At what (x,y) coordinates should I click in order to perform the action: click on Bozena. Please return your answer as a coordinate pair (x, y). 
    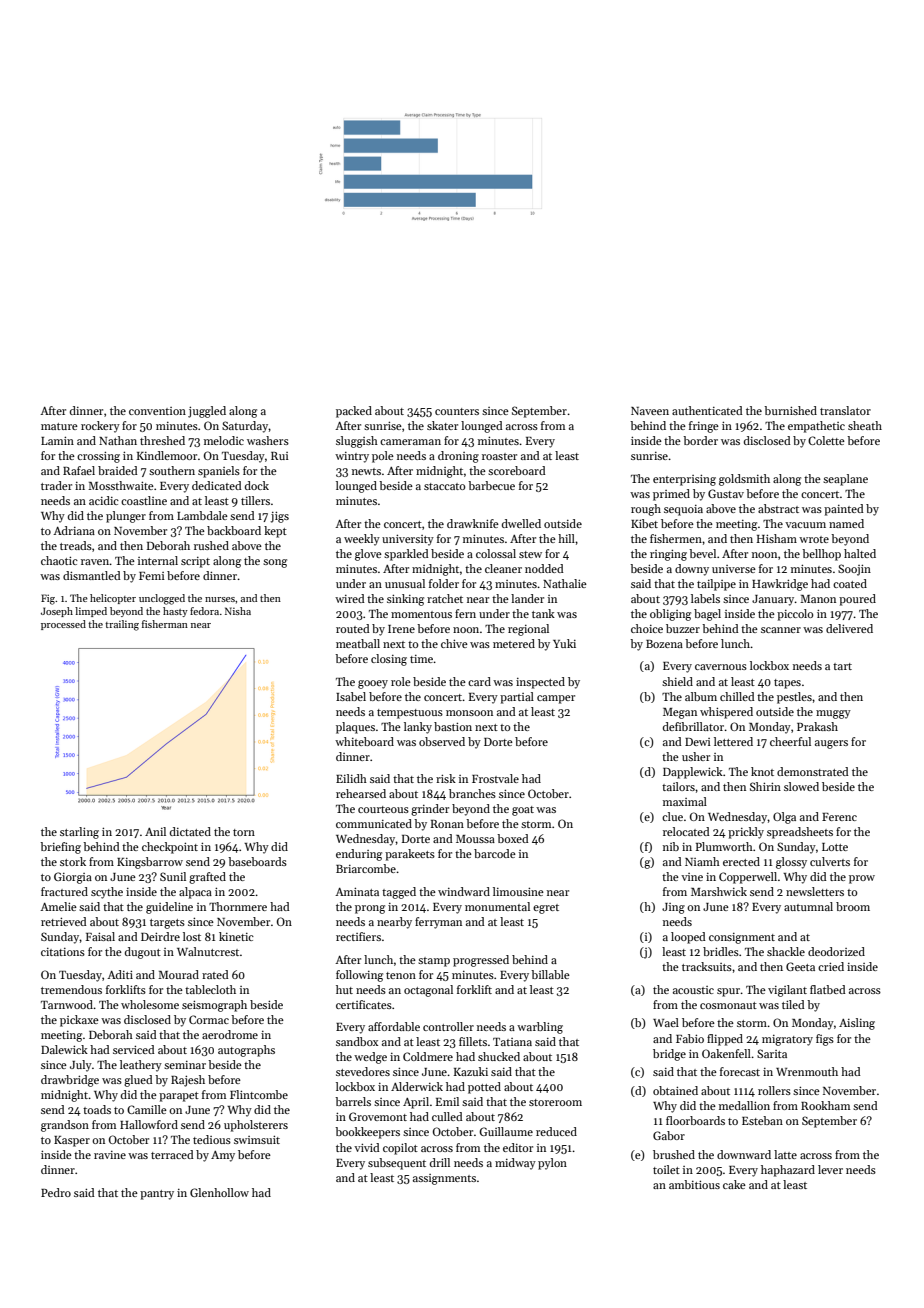
    Looking at the image, I should click on (664, 644).
